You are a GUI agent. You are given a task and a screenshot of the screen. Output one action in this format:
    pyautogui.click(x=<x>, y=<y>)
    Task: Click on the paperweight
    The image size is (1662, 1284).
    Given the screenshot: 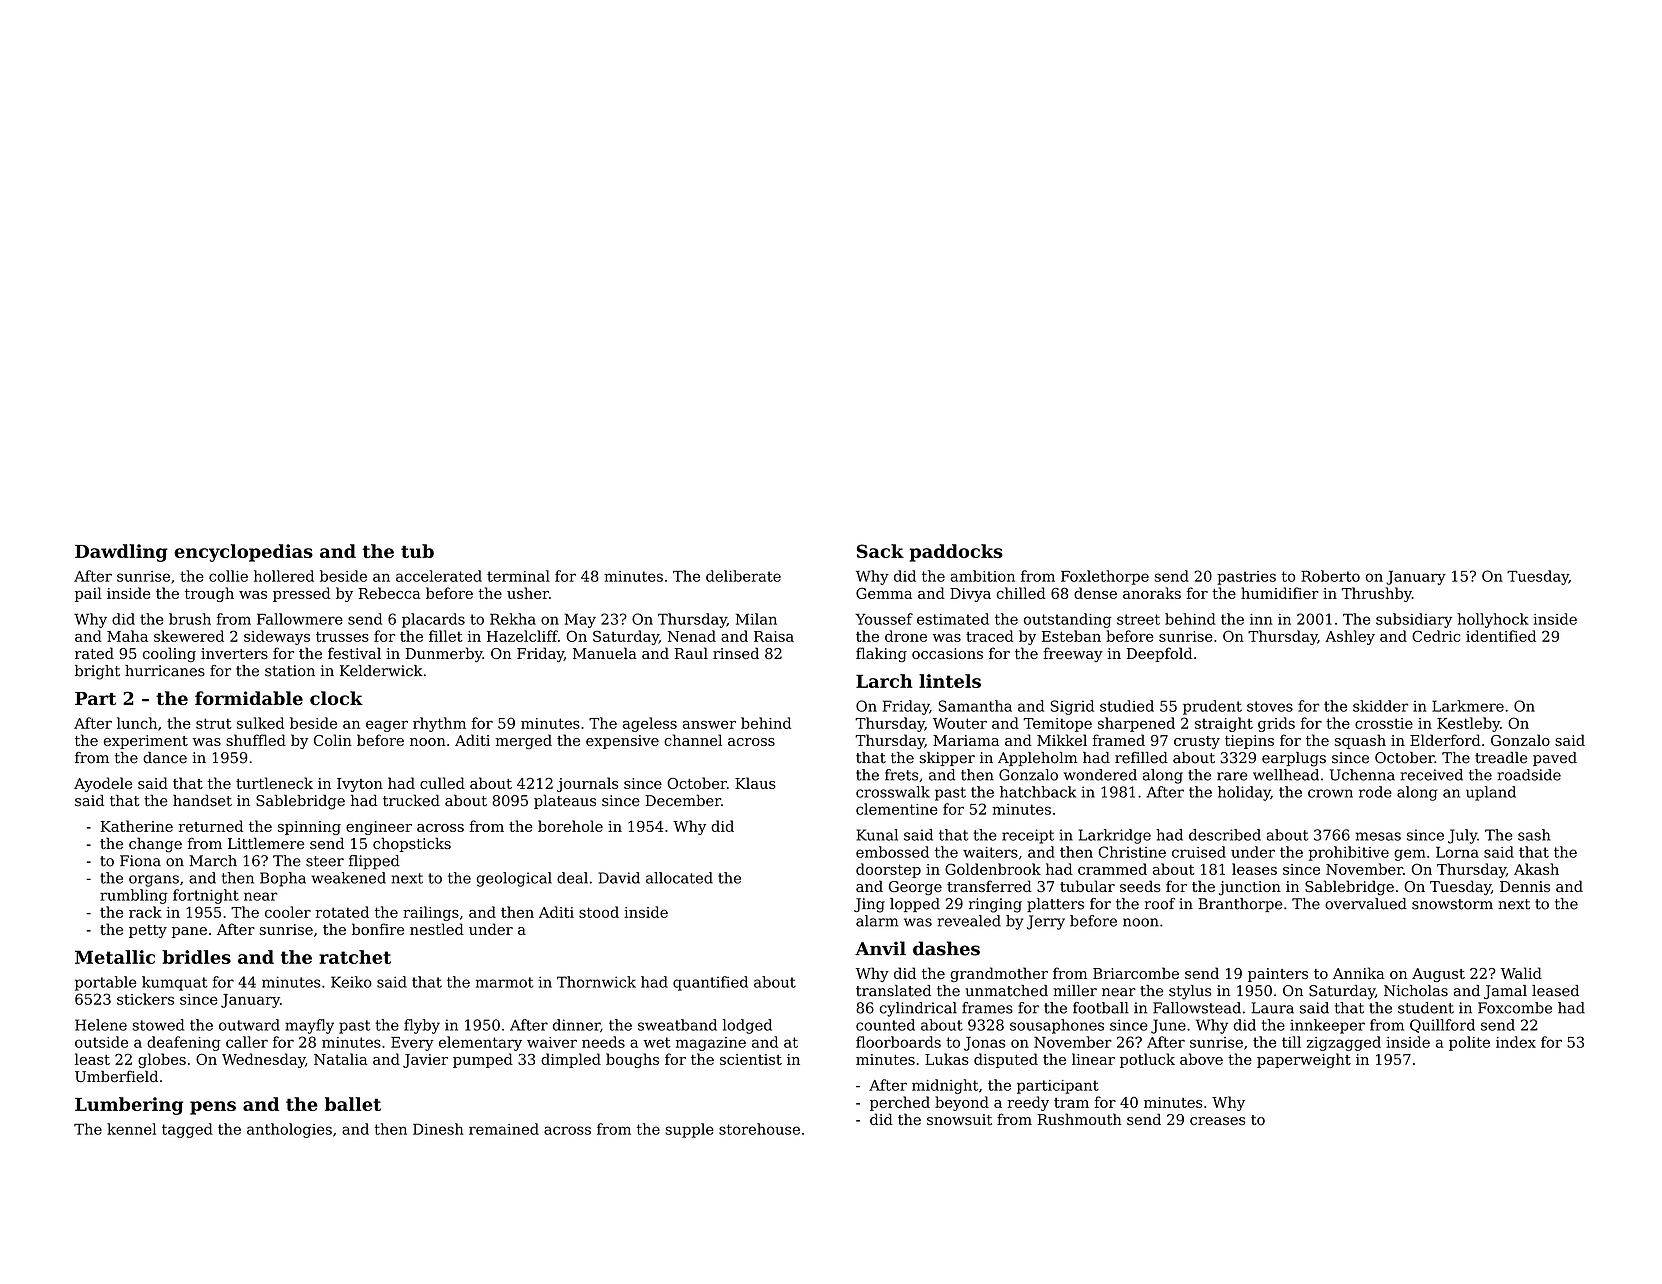 What is the action you would take?
    pyautogui.click(x=1304, y=1060)
